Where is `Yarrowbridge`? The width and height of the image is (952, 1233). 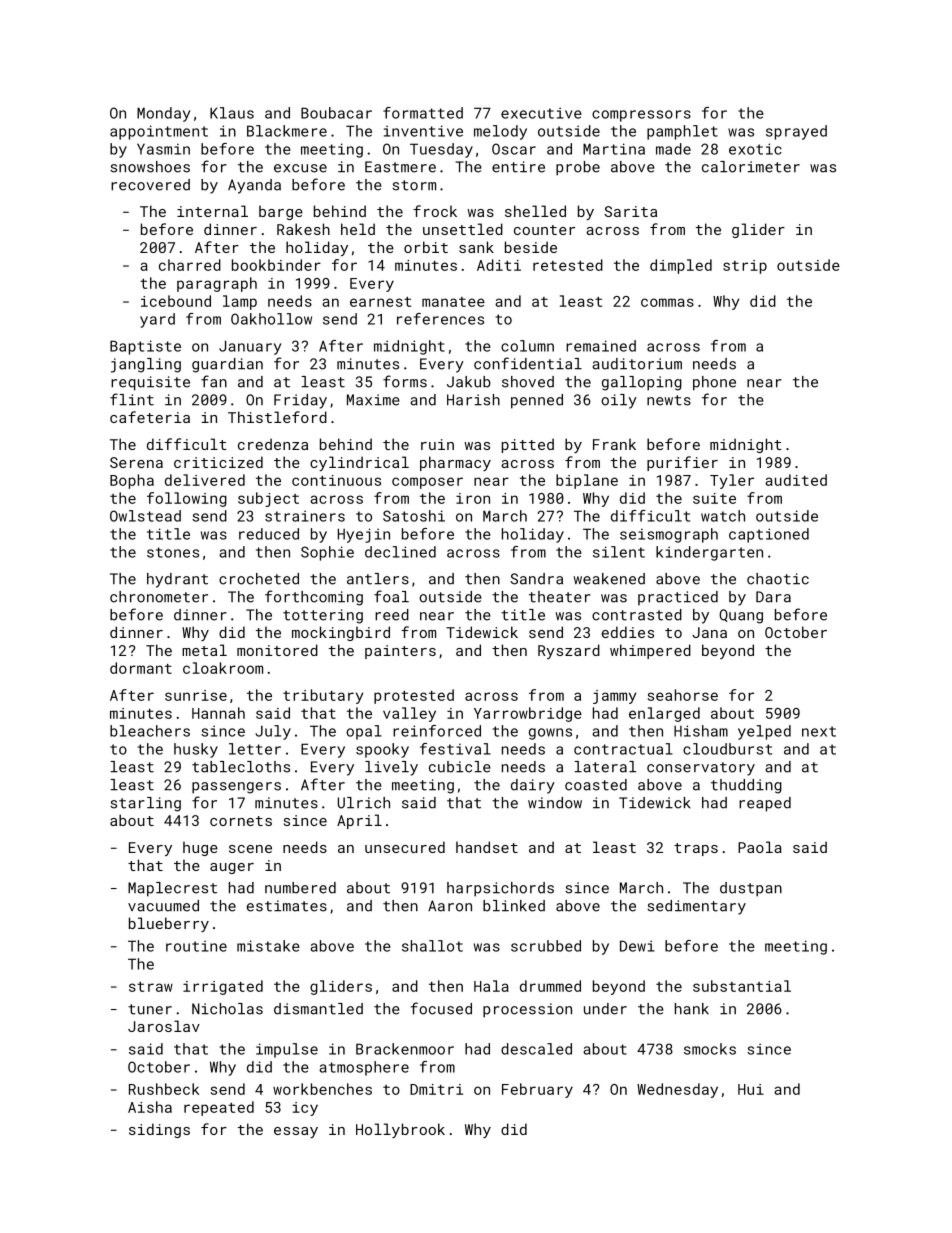
Yarrowbridge is located at coordinates (528, 714).
